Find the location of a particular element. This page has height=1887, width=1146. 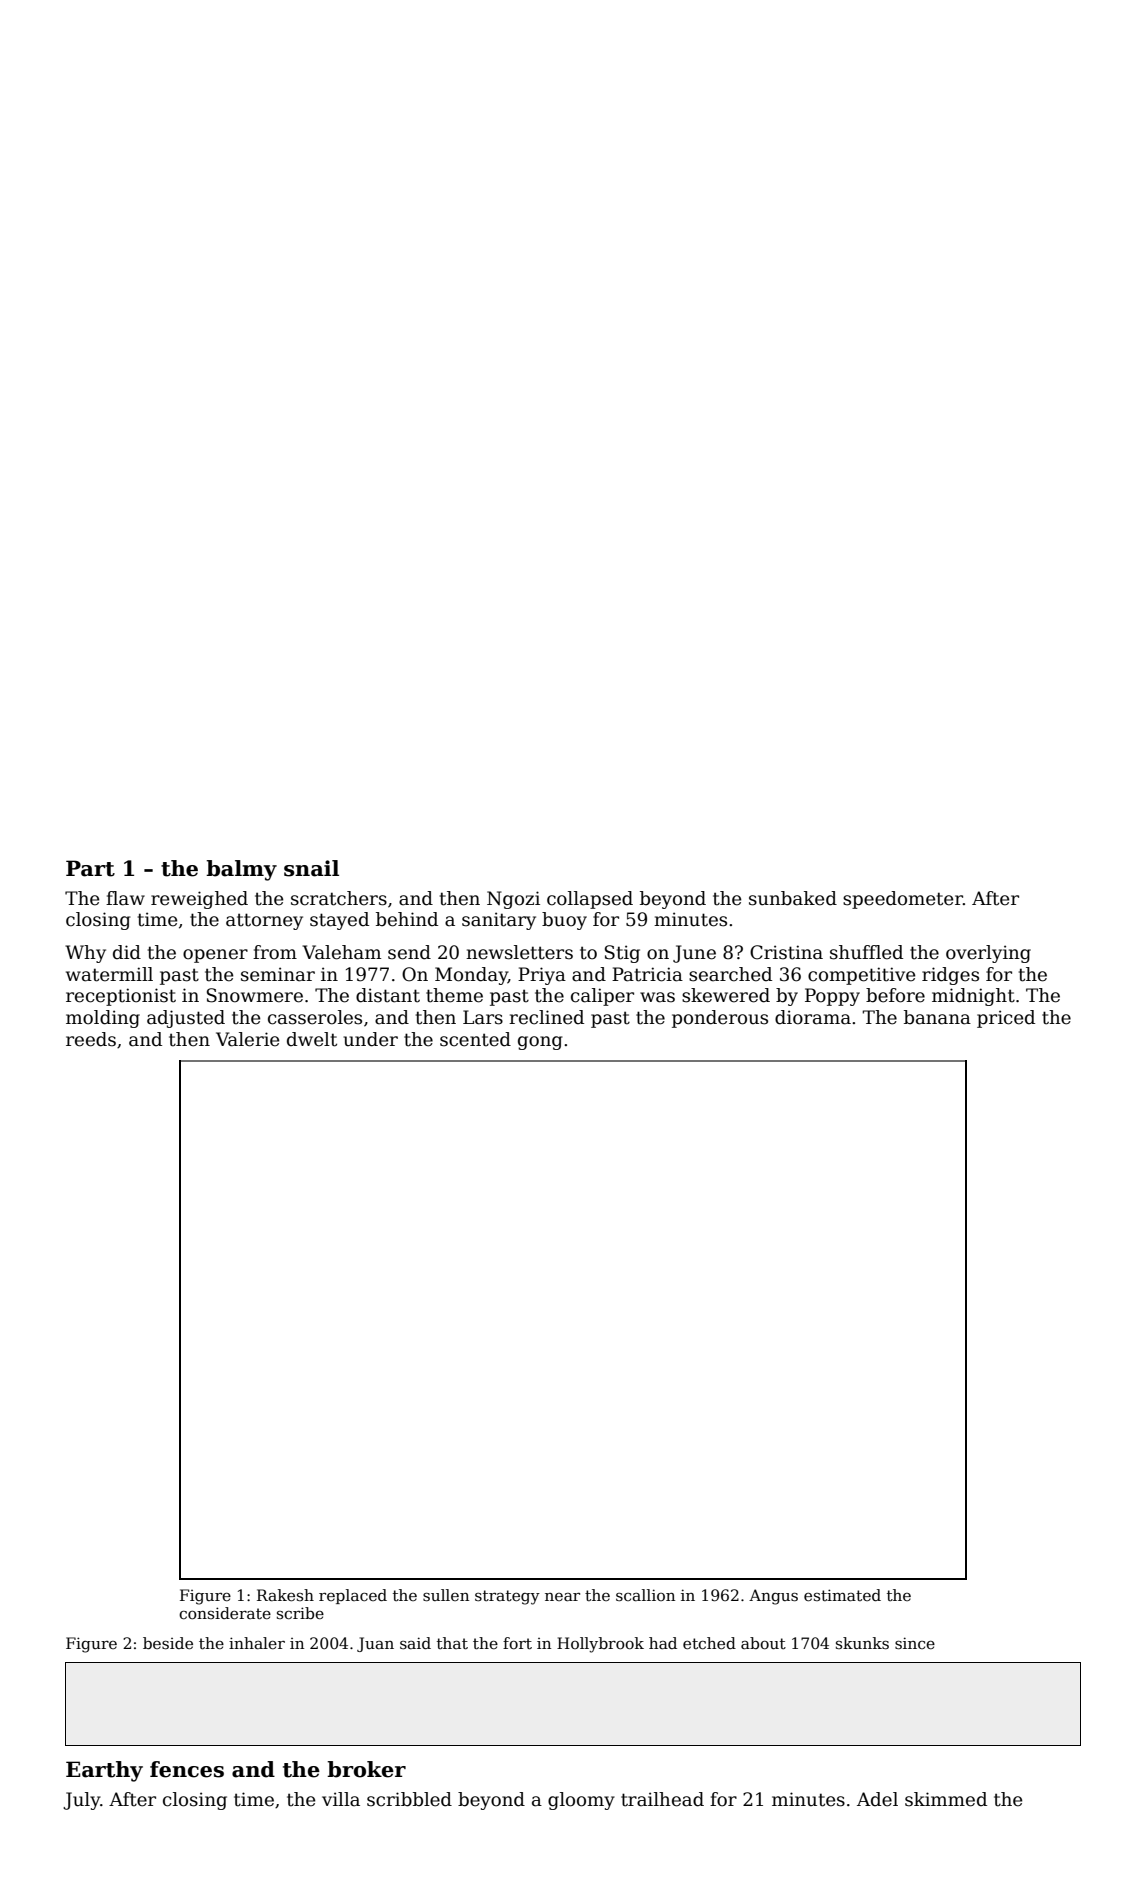

reeds is located at coordinates (91, 1039).
